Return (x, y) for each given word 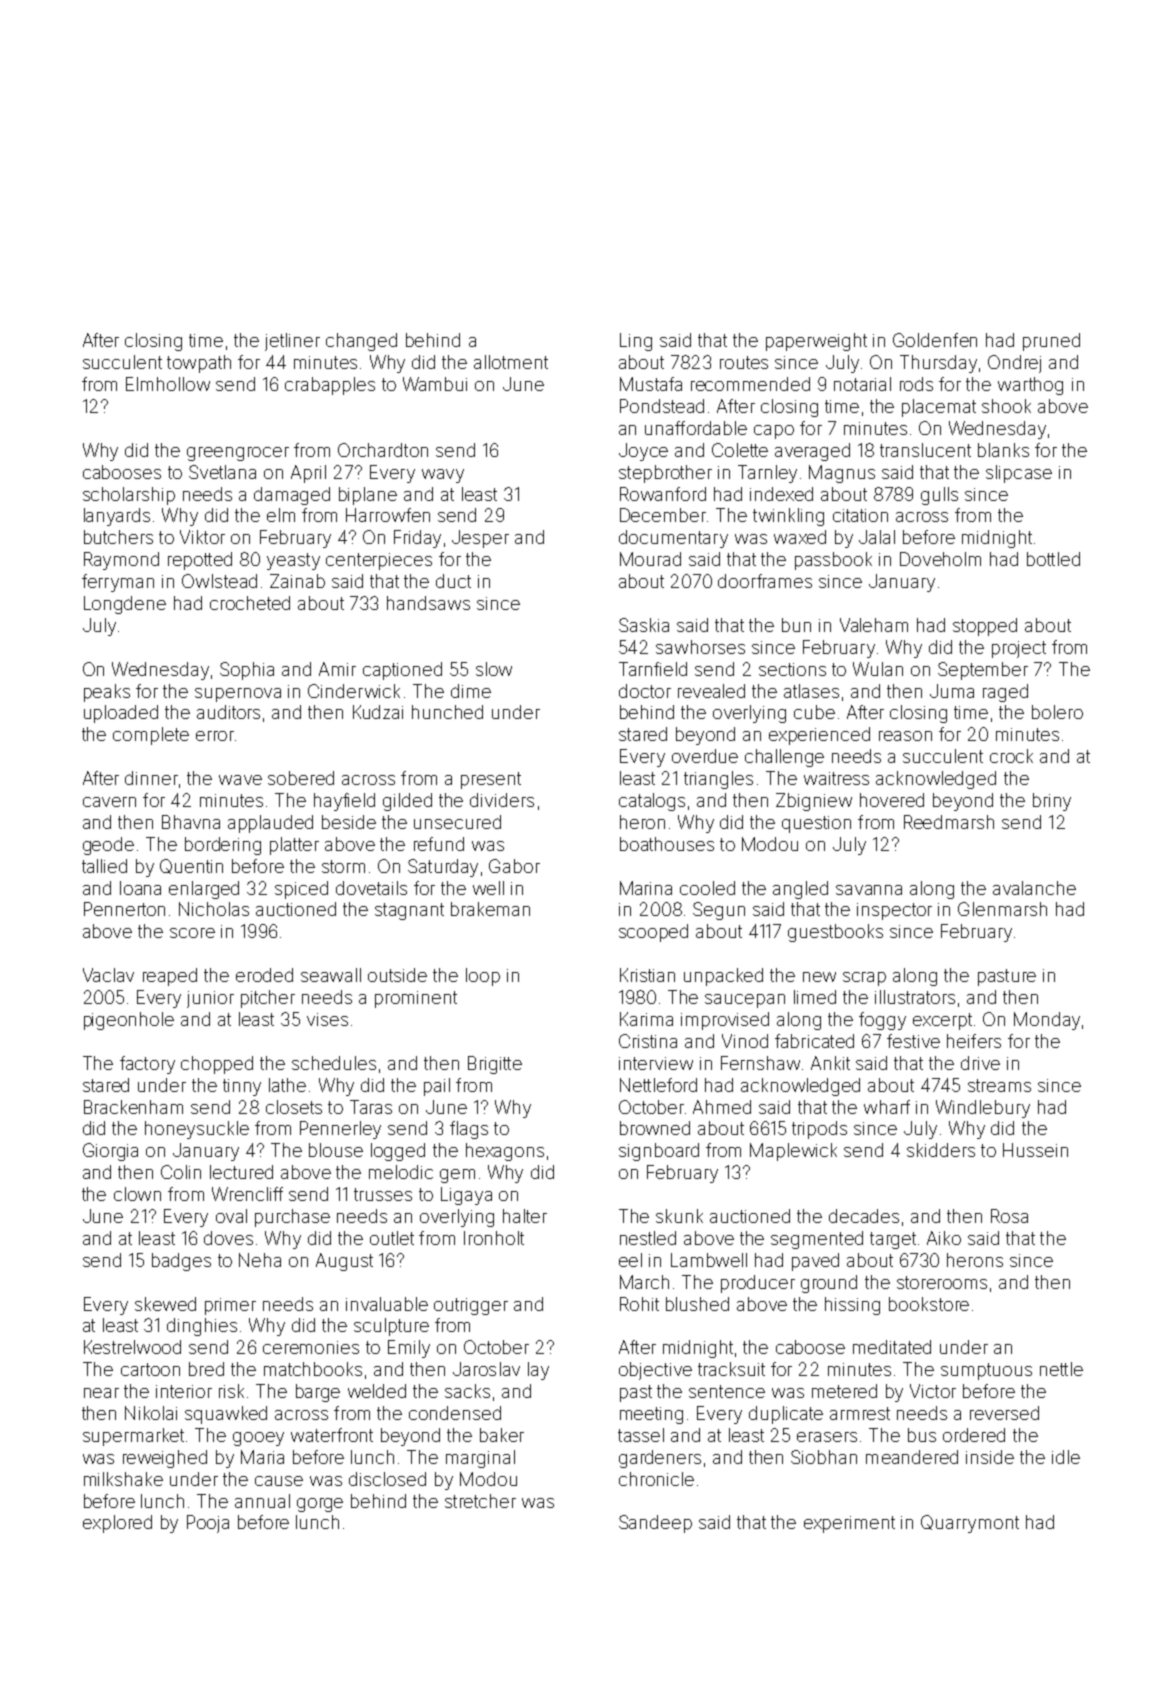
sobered (301, 778)
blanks (1003, 450)
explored (117, 1524)
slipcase (1019, 474)
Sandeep (655, 1524)
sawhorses (700, 647)
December (663, 515)
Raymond (121, 561)
